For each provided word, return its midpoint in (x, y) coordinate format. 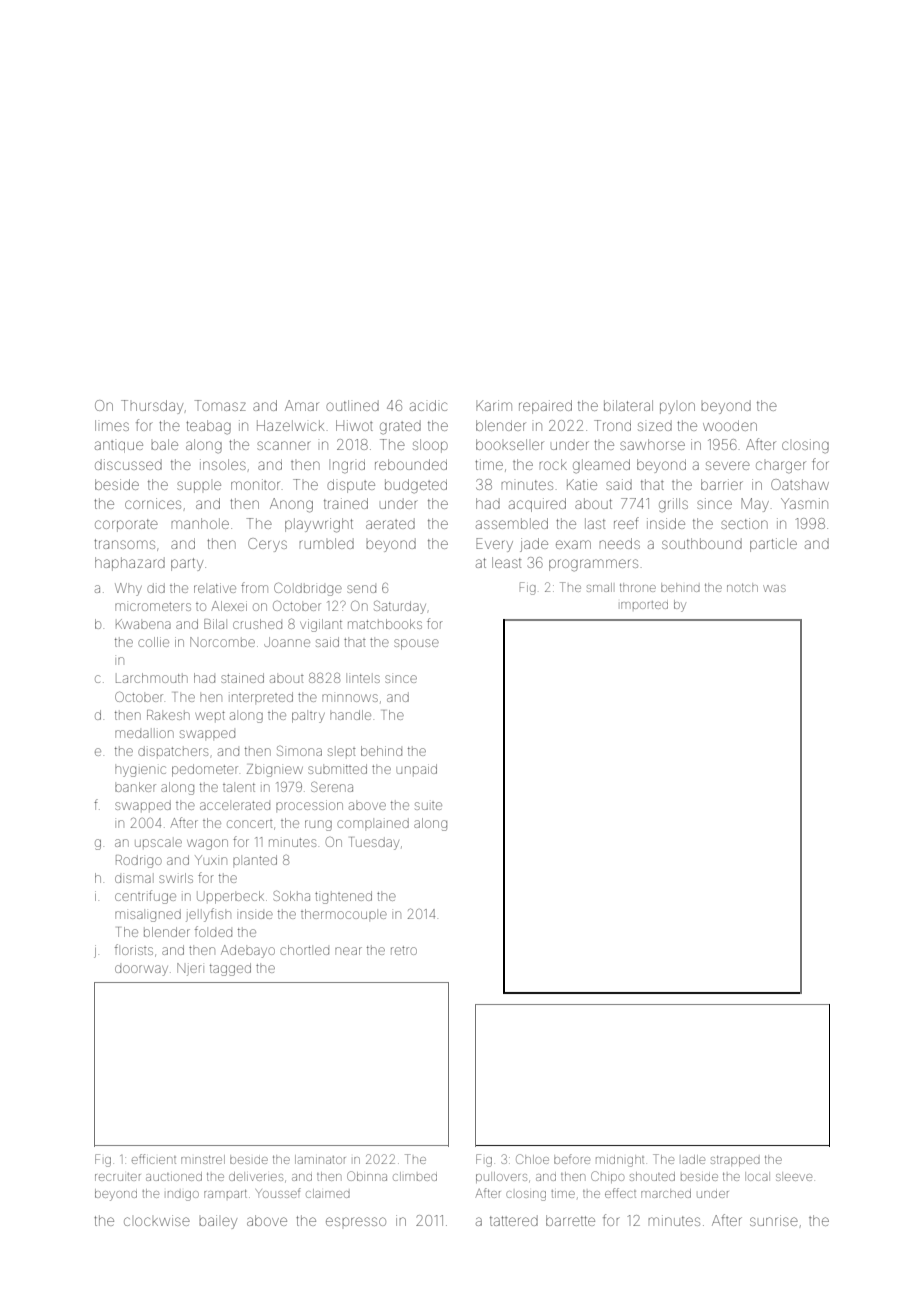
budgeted (416, 486)
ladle (693, 1159)
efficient (154, 1159)
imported (644, 605)
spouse (416, 644)
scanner (284, 445)
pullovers (501, 1177)
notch (742, 587)
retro (404, 950)
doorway (141, 970)
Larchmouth (152, 678)
